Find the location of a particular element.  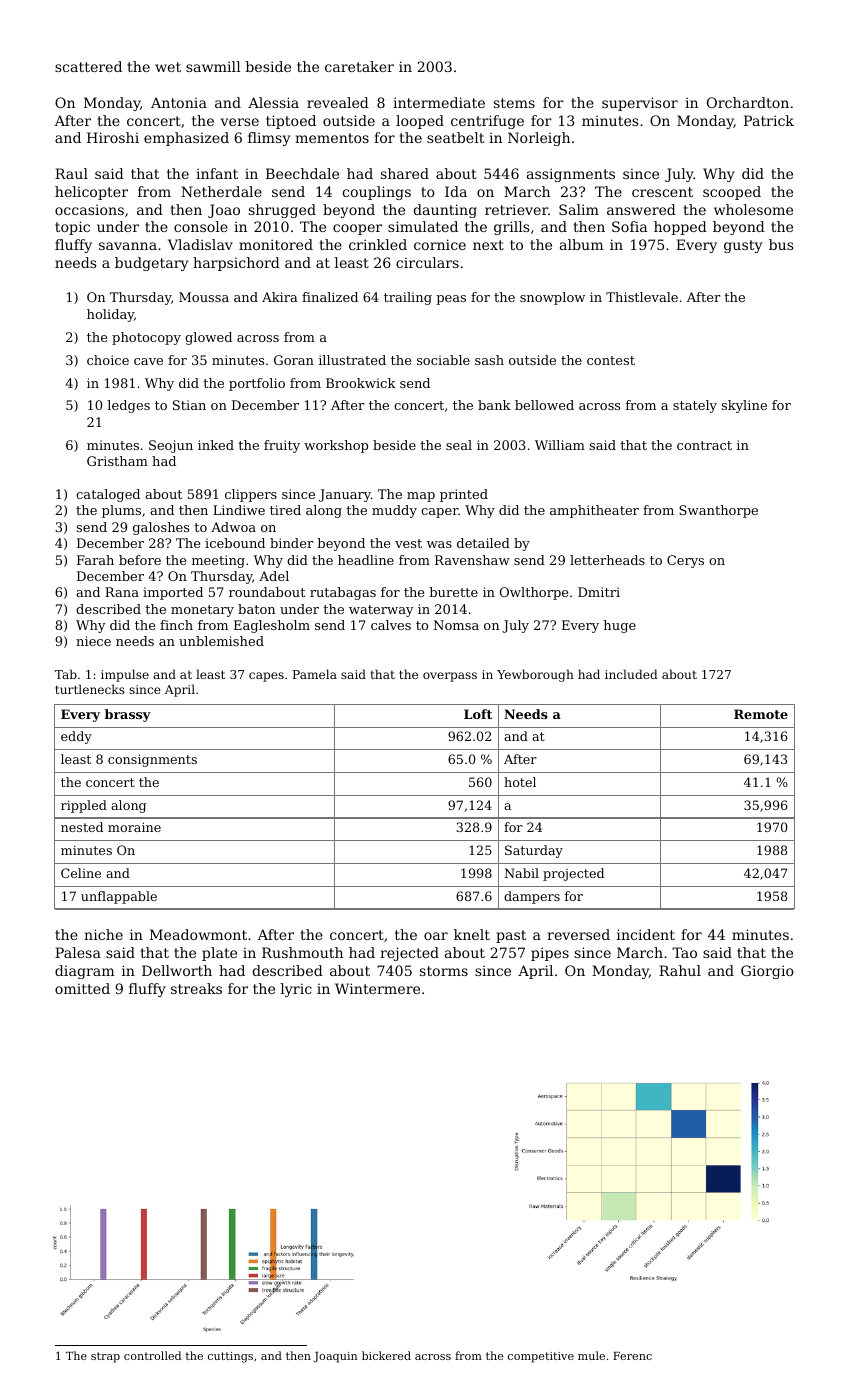

controlled is located at coordinates (152, 1355).
